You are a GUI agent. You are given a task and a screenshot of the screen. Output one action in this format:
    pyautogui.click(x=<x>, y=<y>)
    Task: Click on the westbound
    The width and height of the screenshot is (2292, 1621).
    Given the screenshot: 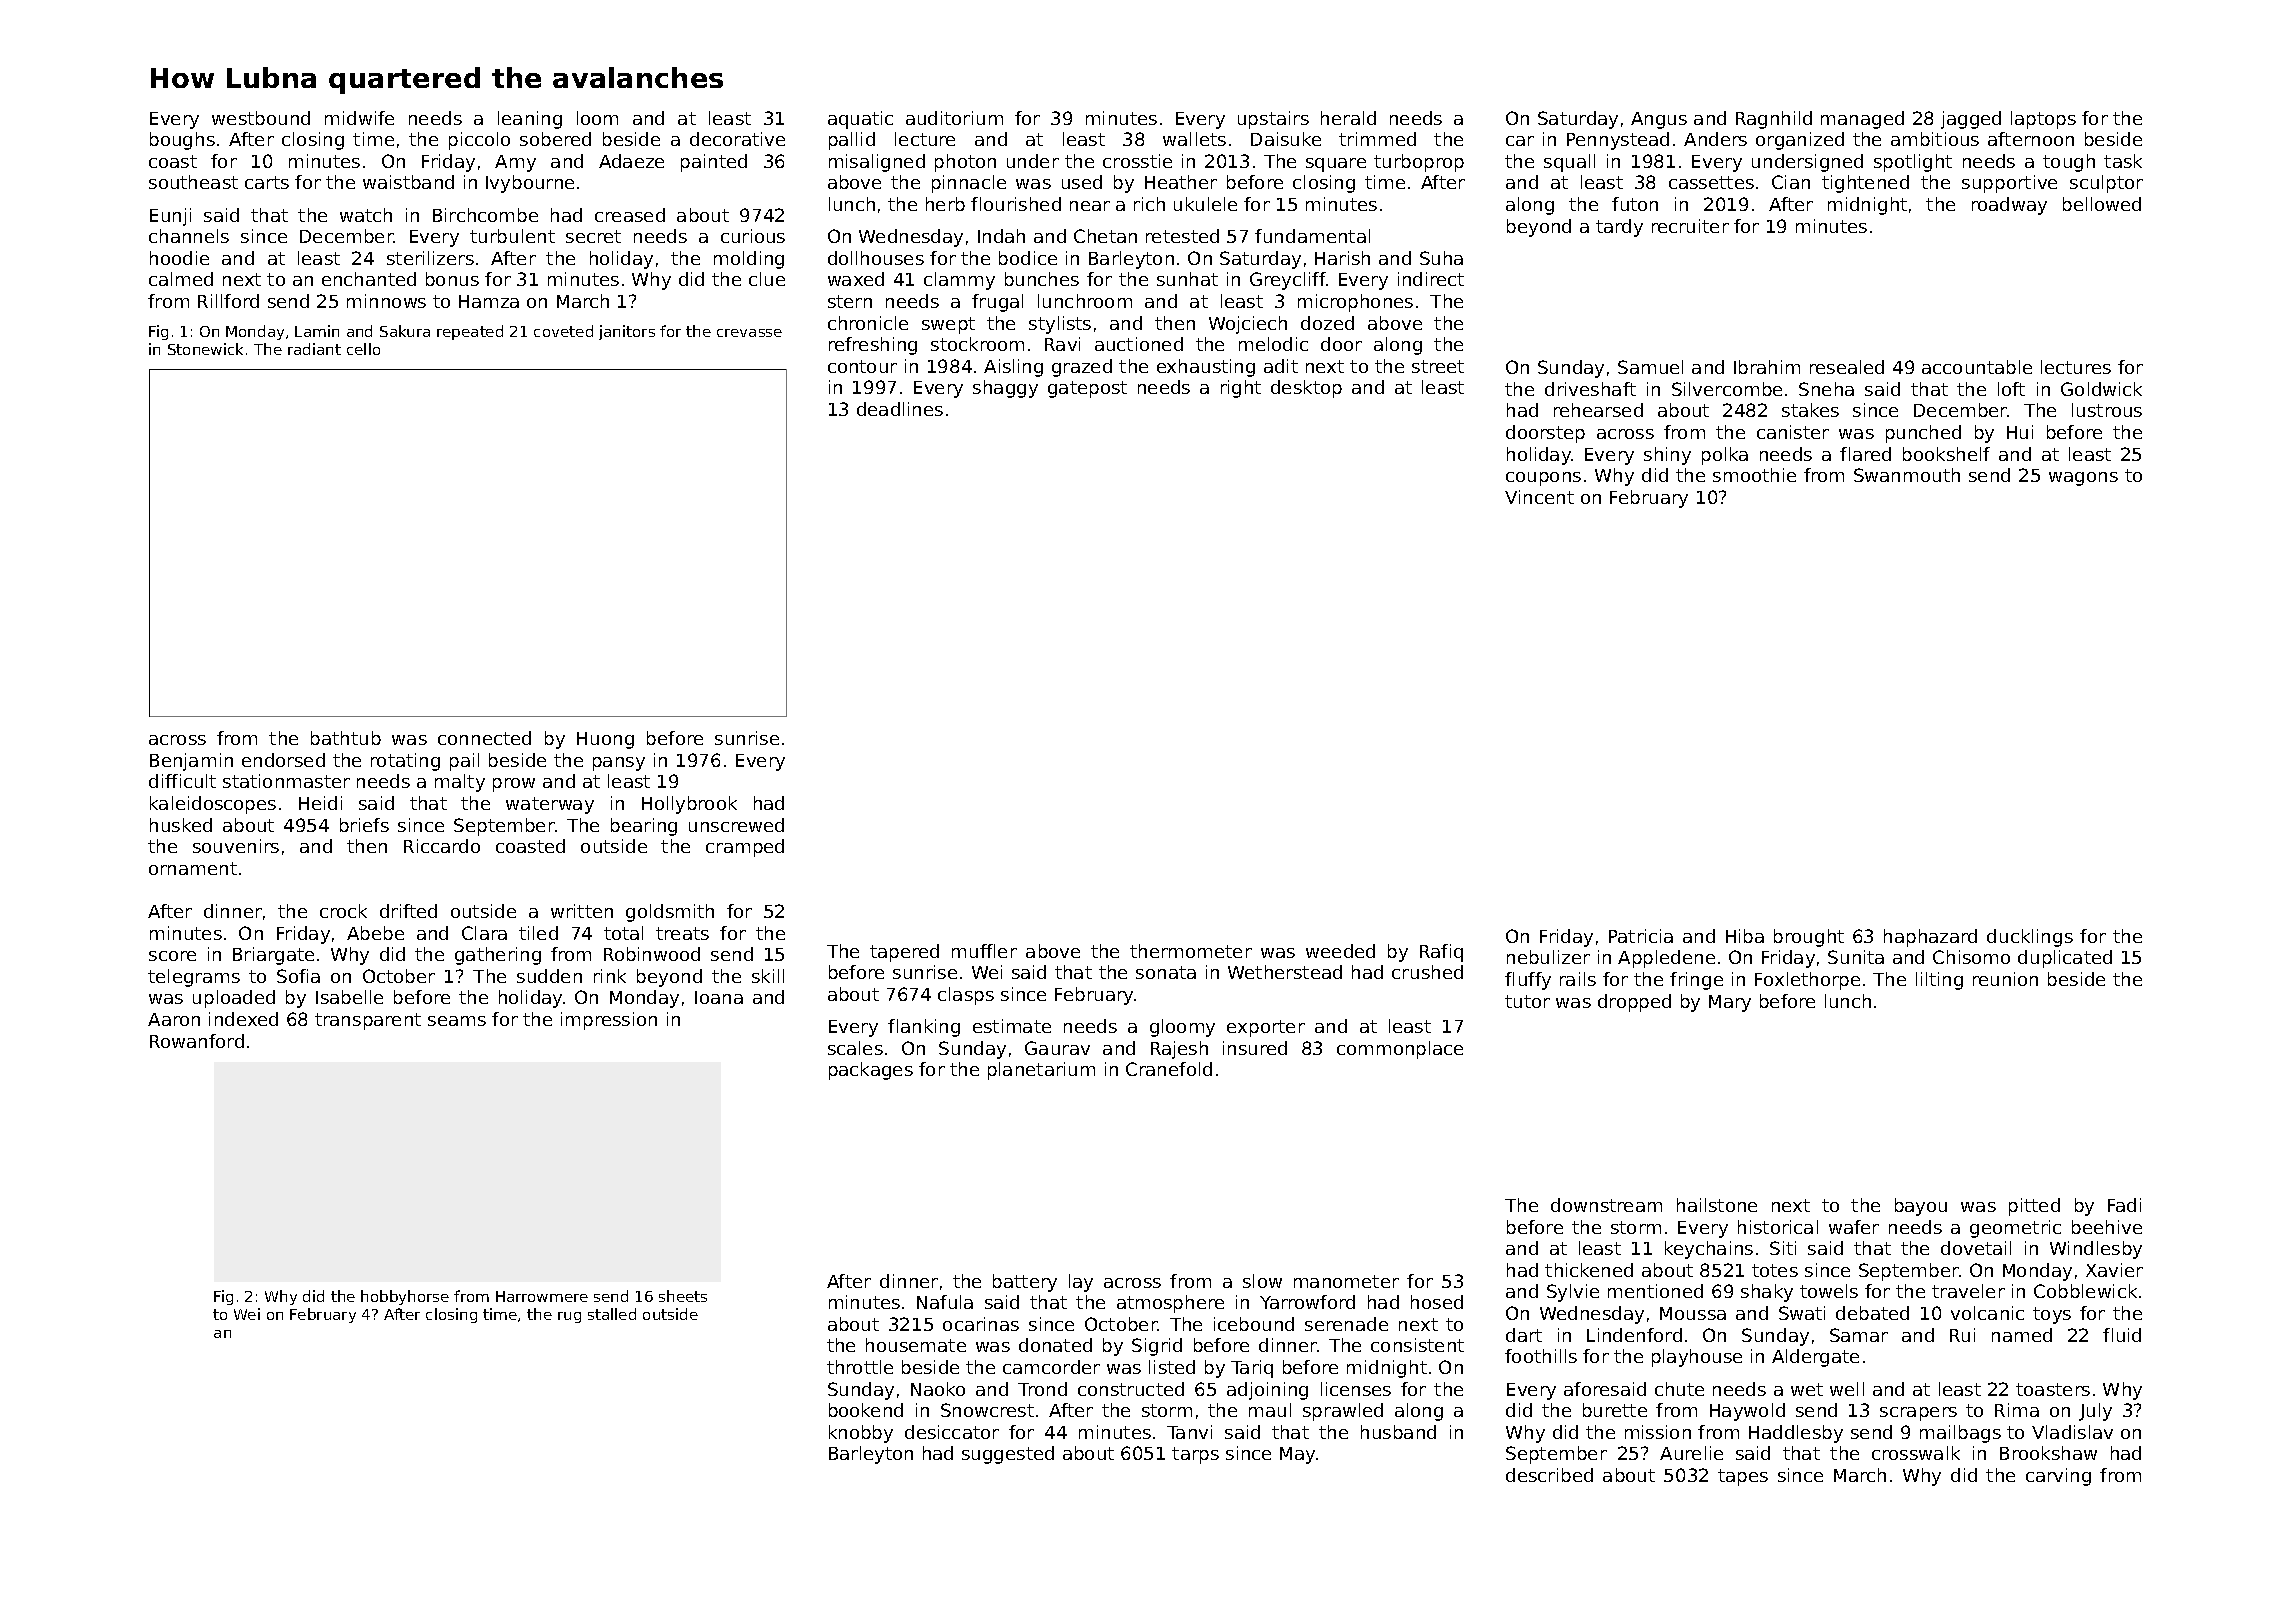 What is the action you would take?
    pyautogui.click(x=261, y=118)
